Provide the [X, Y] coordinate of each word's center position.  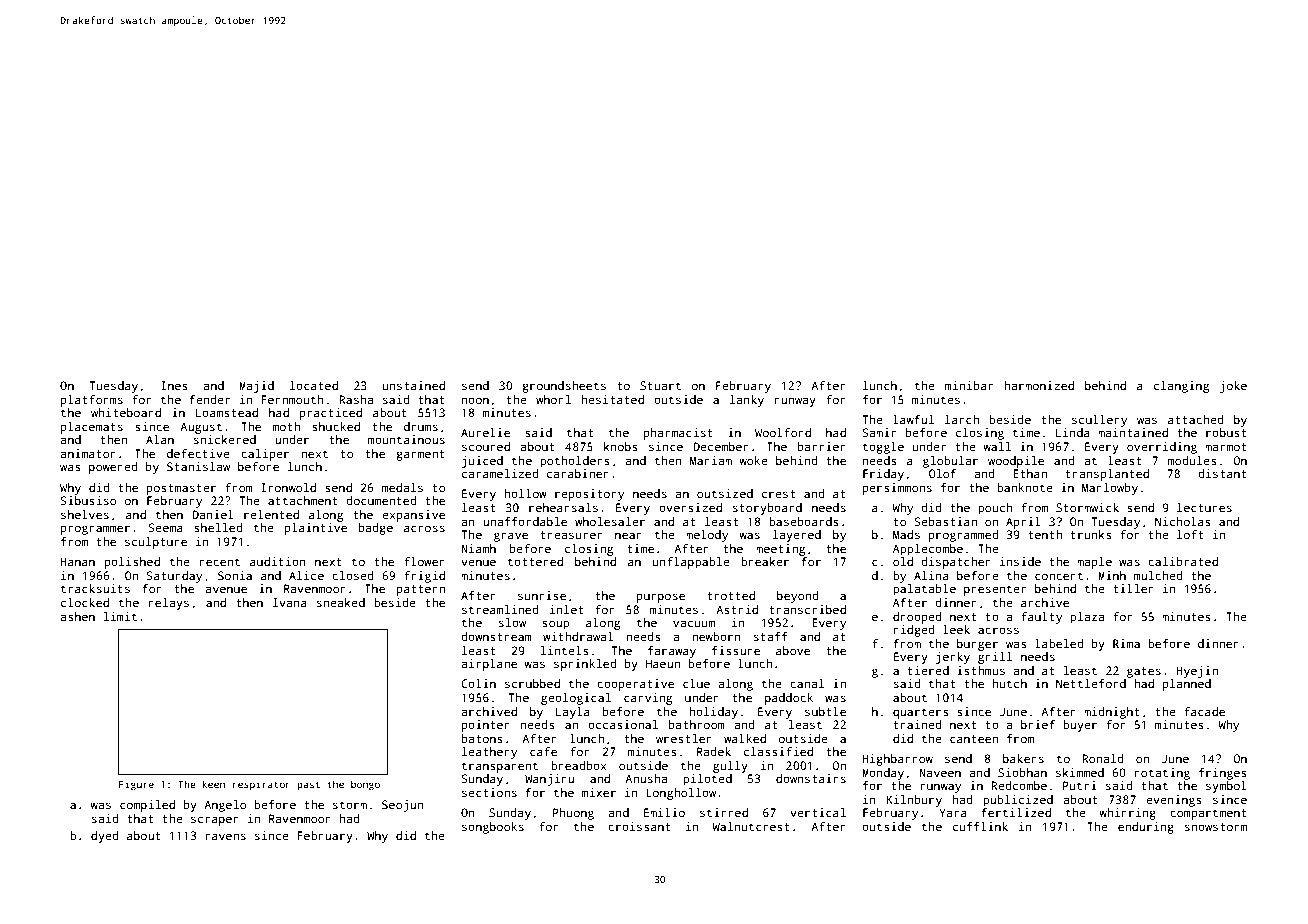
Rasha [356, 399]
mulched [1158, 575]
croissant [639, 826]
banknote [1025, 487]
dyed [105, 837]
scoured [486, 446]
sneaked [341, 602]
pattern [421, 590]
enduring [1146, 828]
